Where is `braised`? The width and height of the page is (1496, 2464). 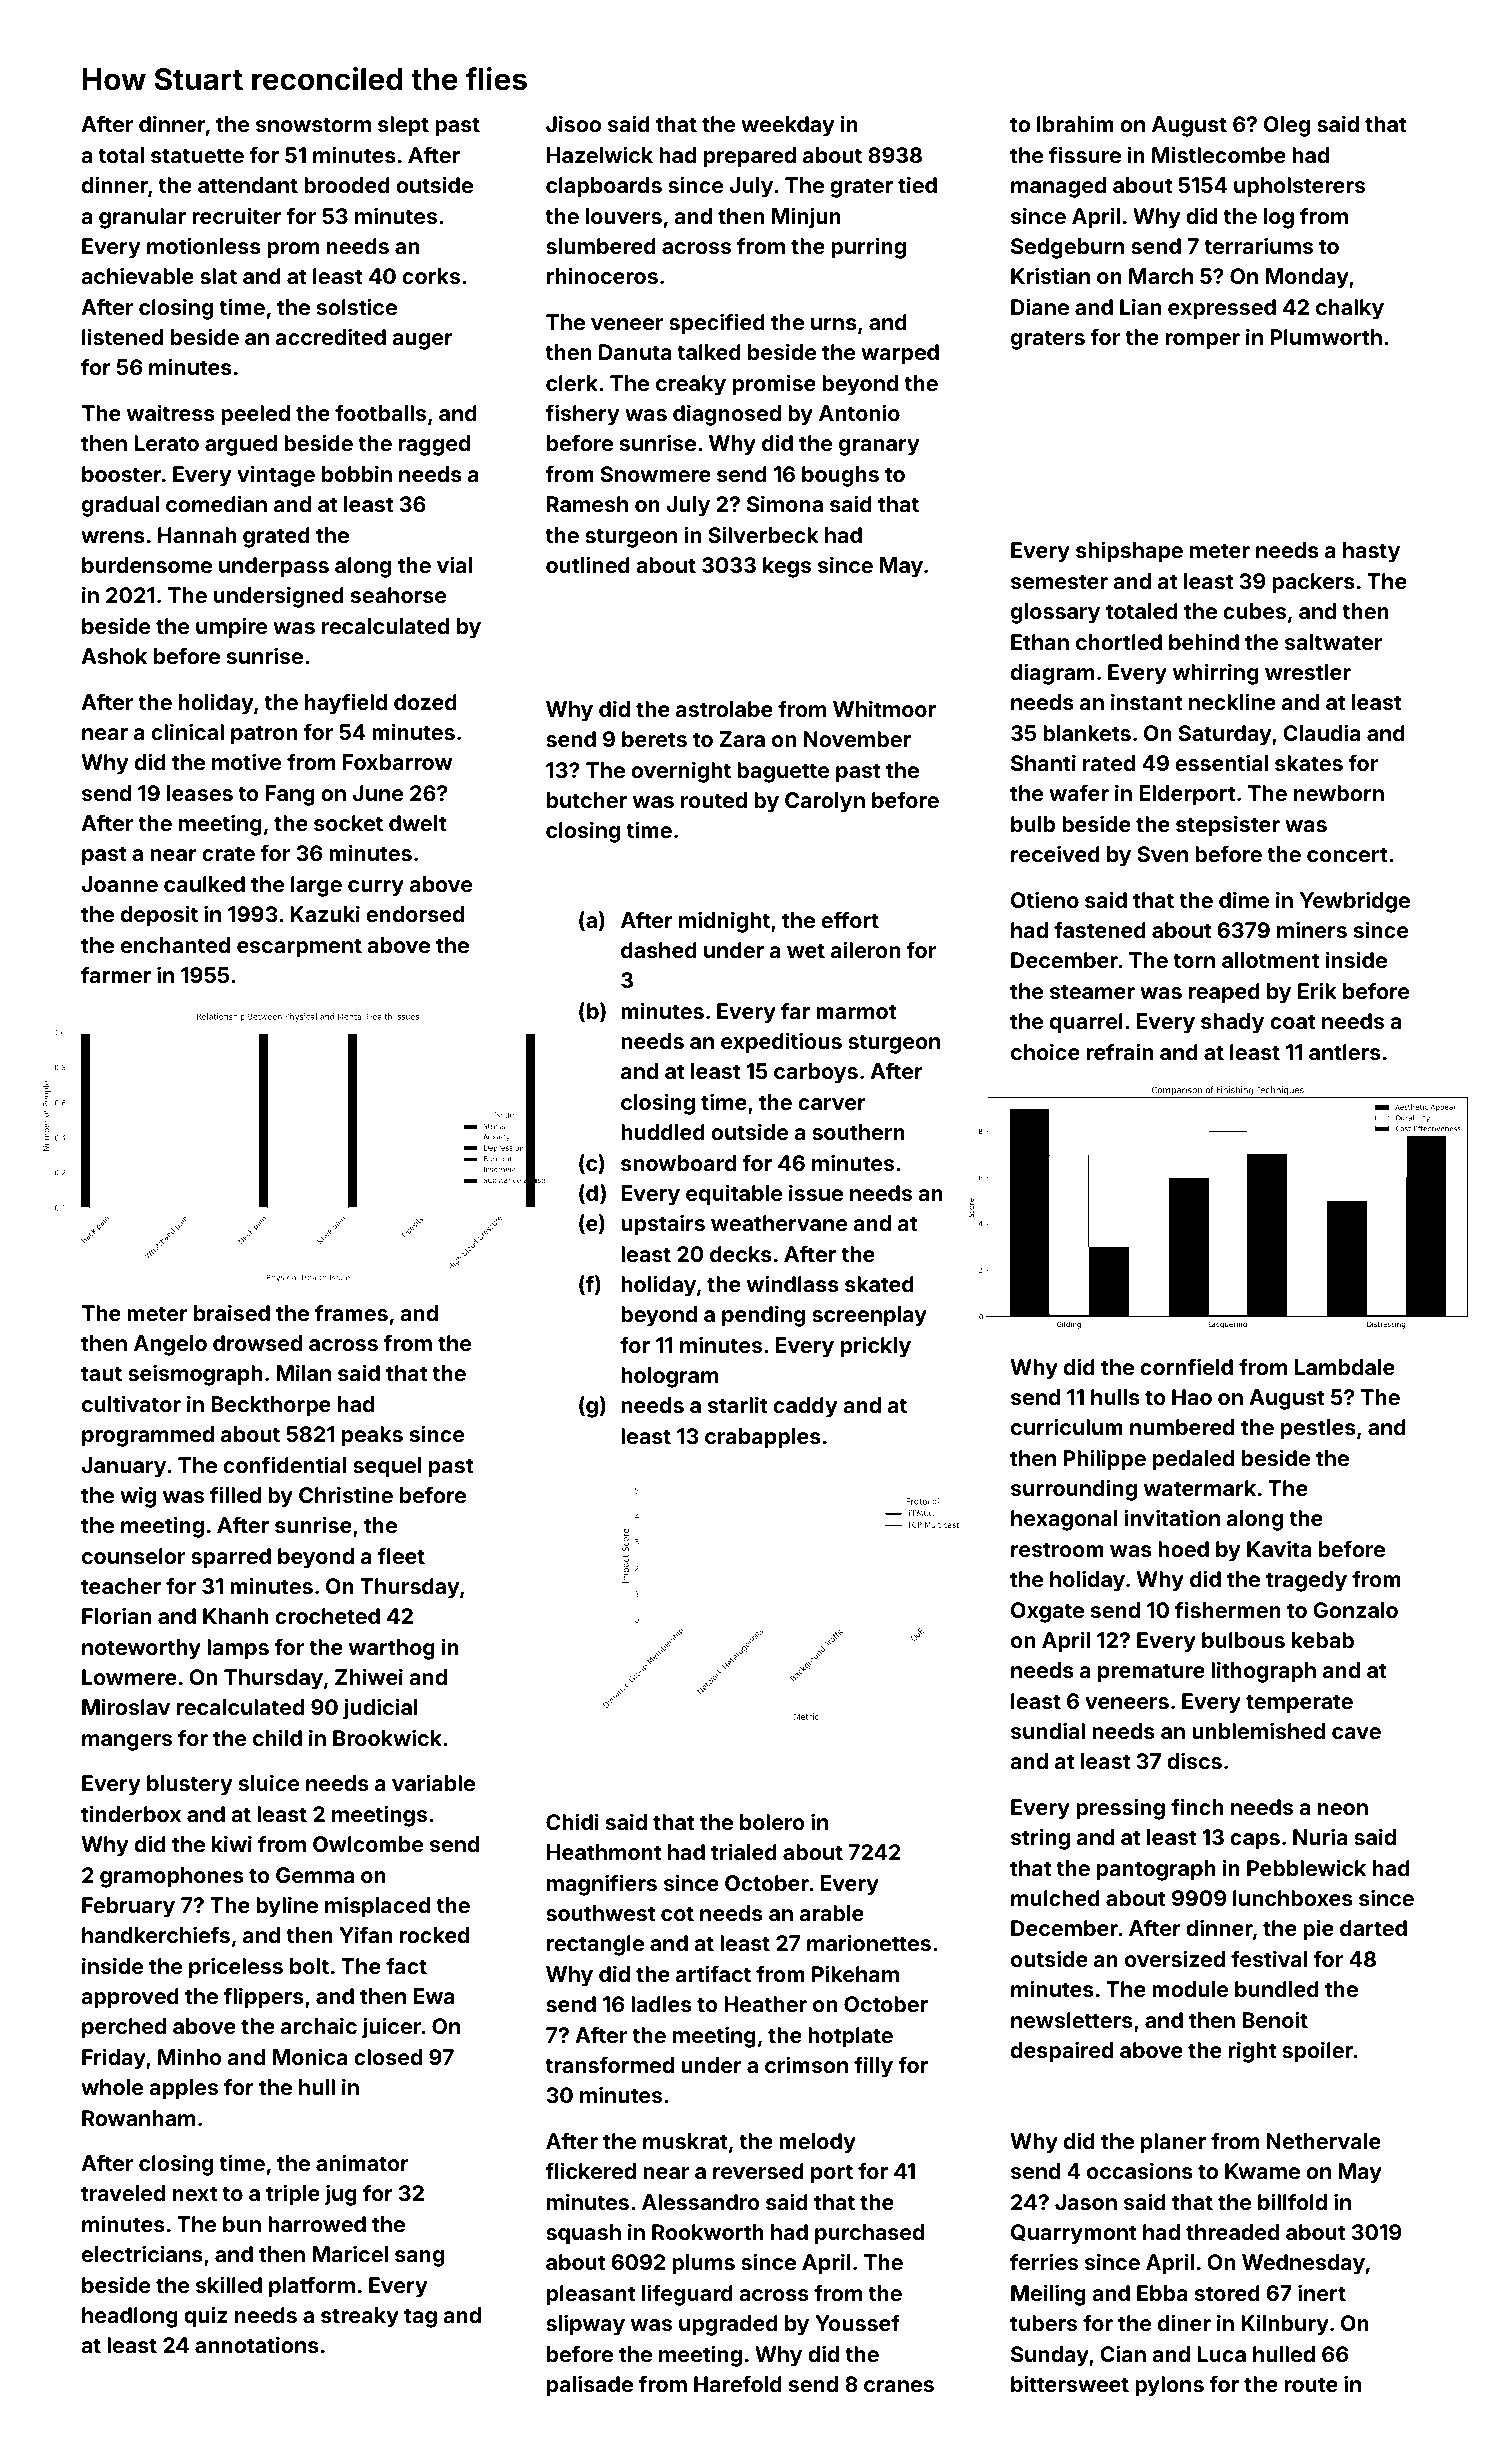
braised is located at coordinates (232, 1312).
